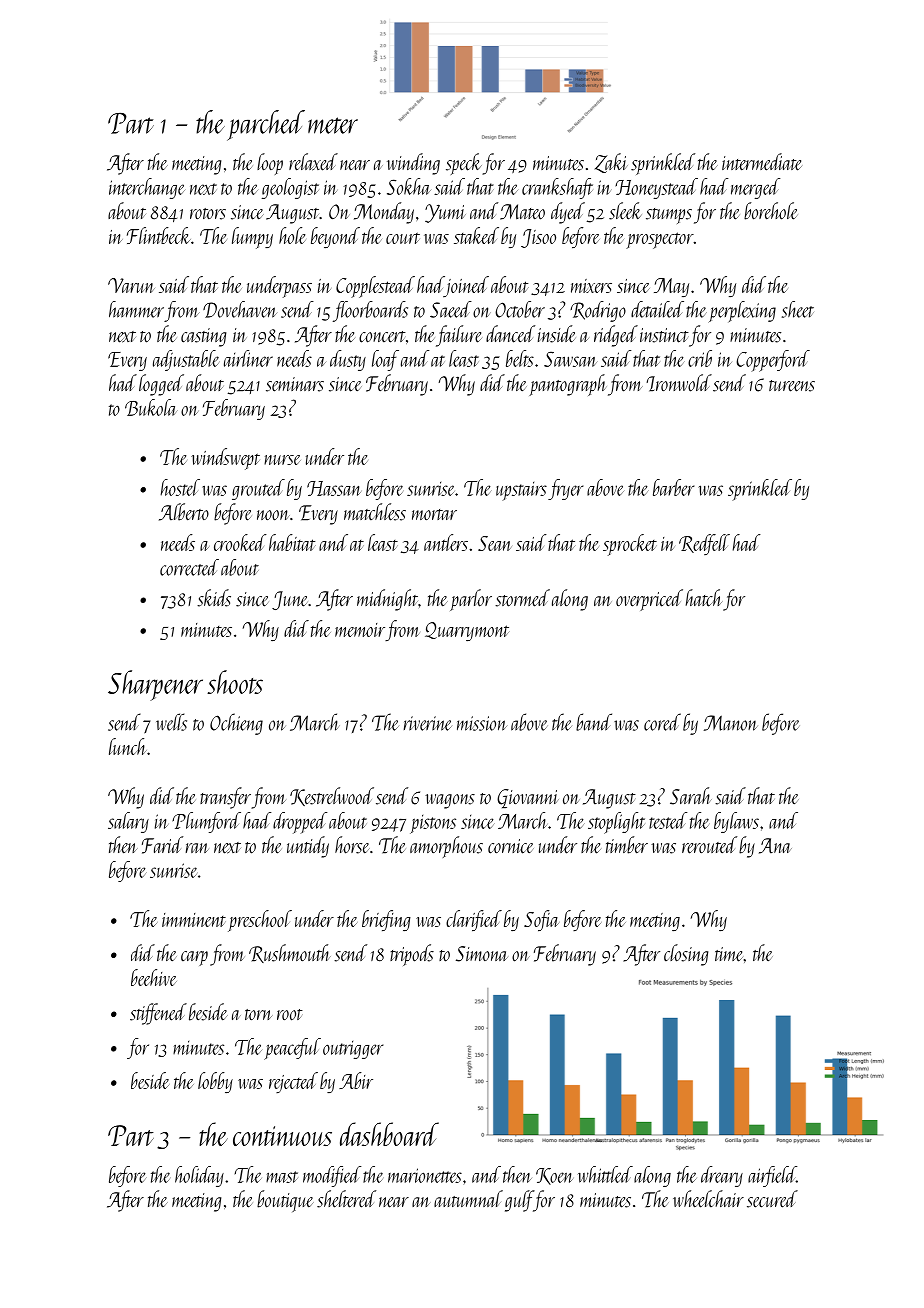 This screenshot has width=924, height=1308. What do you see at coordinates (468, 1198) in the screenshot?
I see `autumnal` at bounding box center [468, 1198].
